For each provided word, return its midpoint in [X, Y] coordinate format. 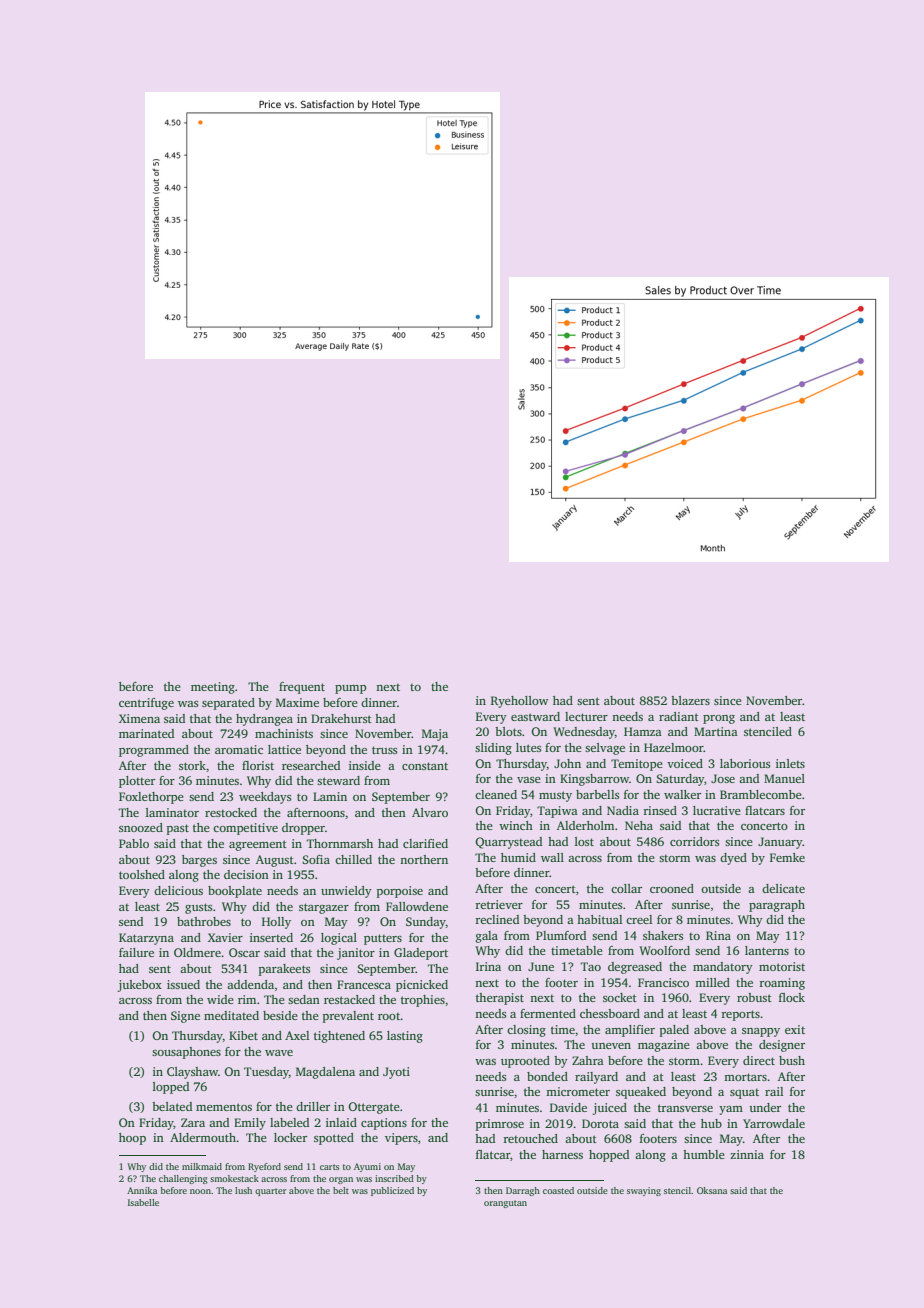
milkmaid [202, 1166]
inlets [790, 763]
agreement [258, 845]
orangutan [505, 1204]
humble [704, 1154]
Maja [435, 735]
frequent [302, 688]
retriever [499, 904]
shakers [663, 935]
